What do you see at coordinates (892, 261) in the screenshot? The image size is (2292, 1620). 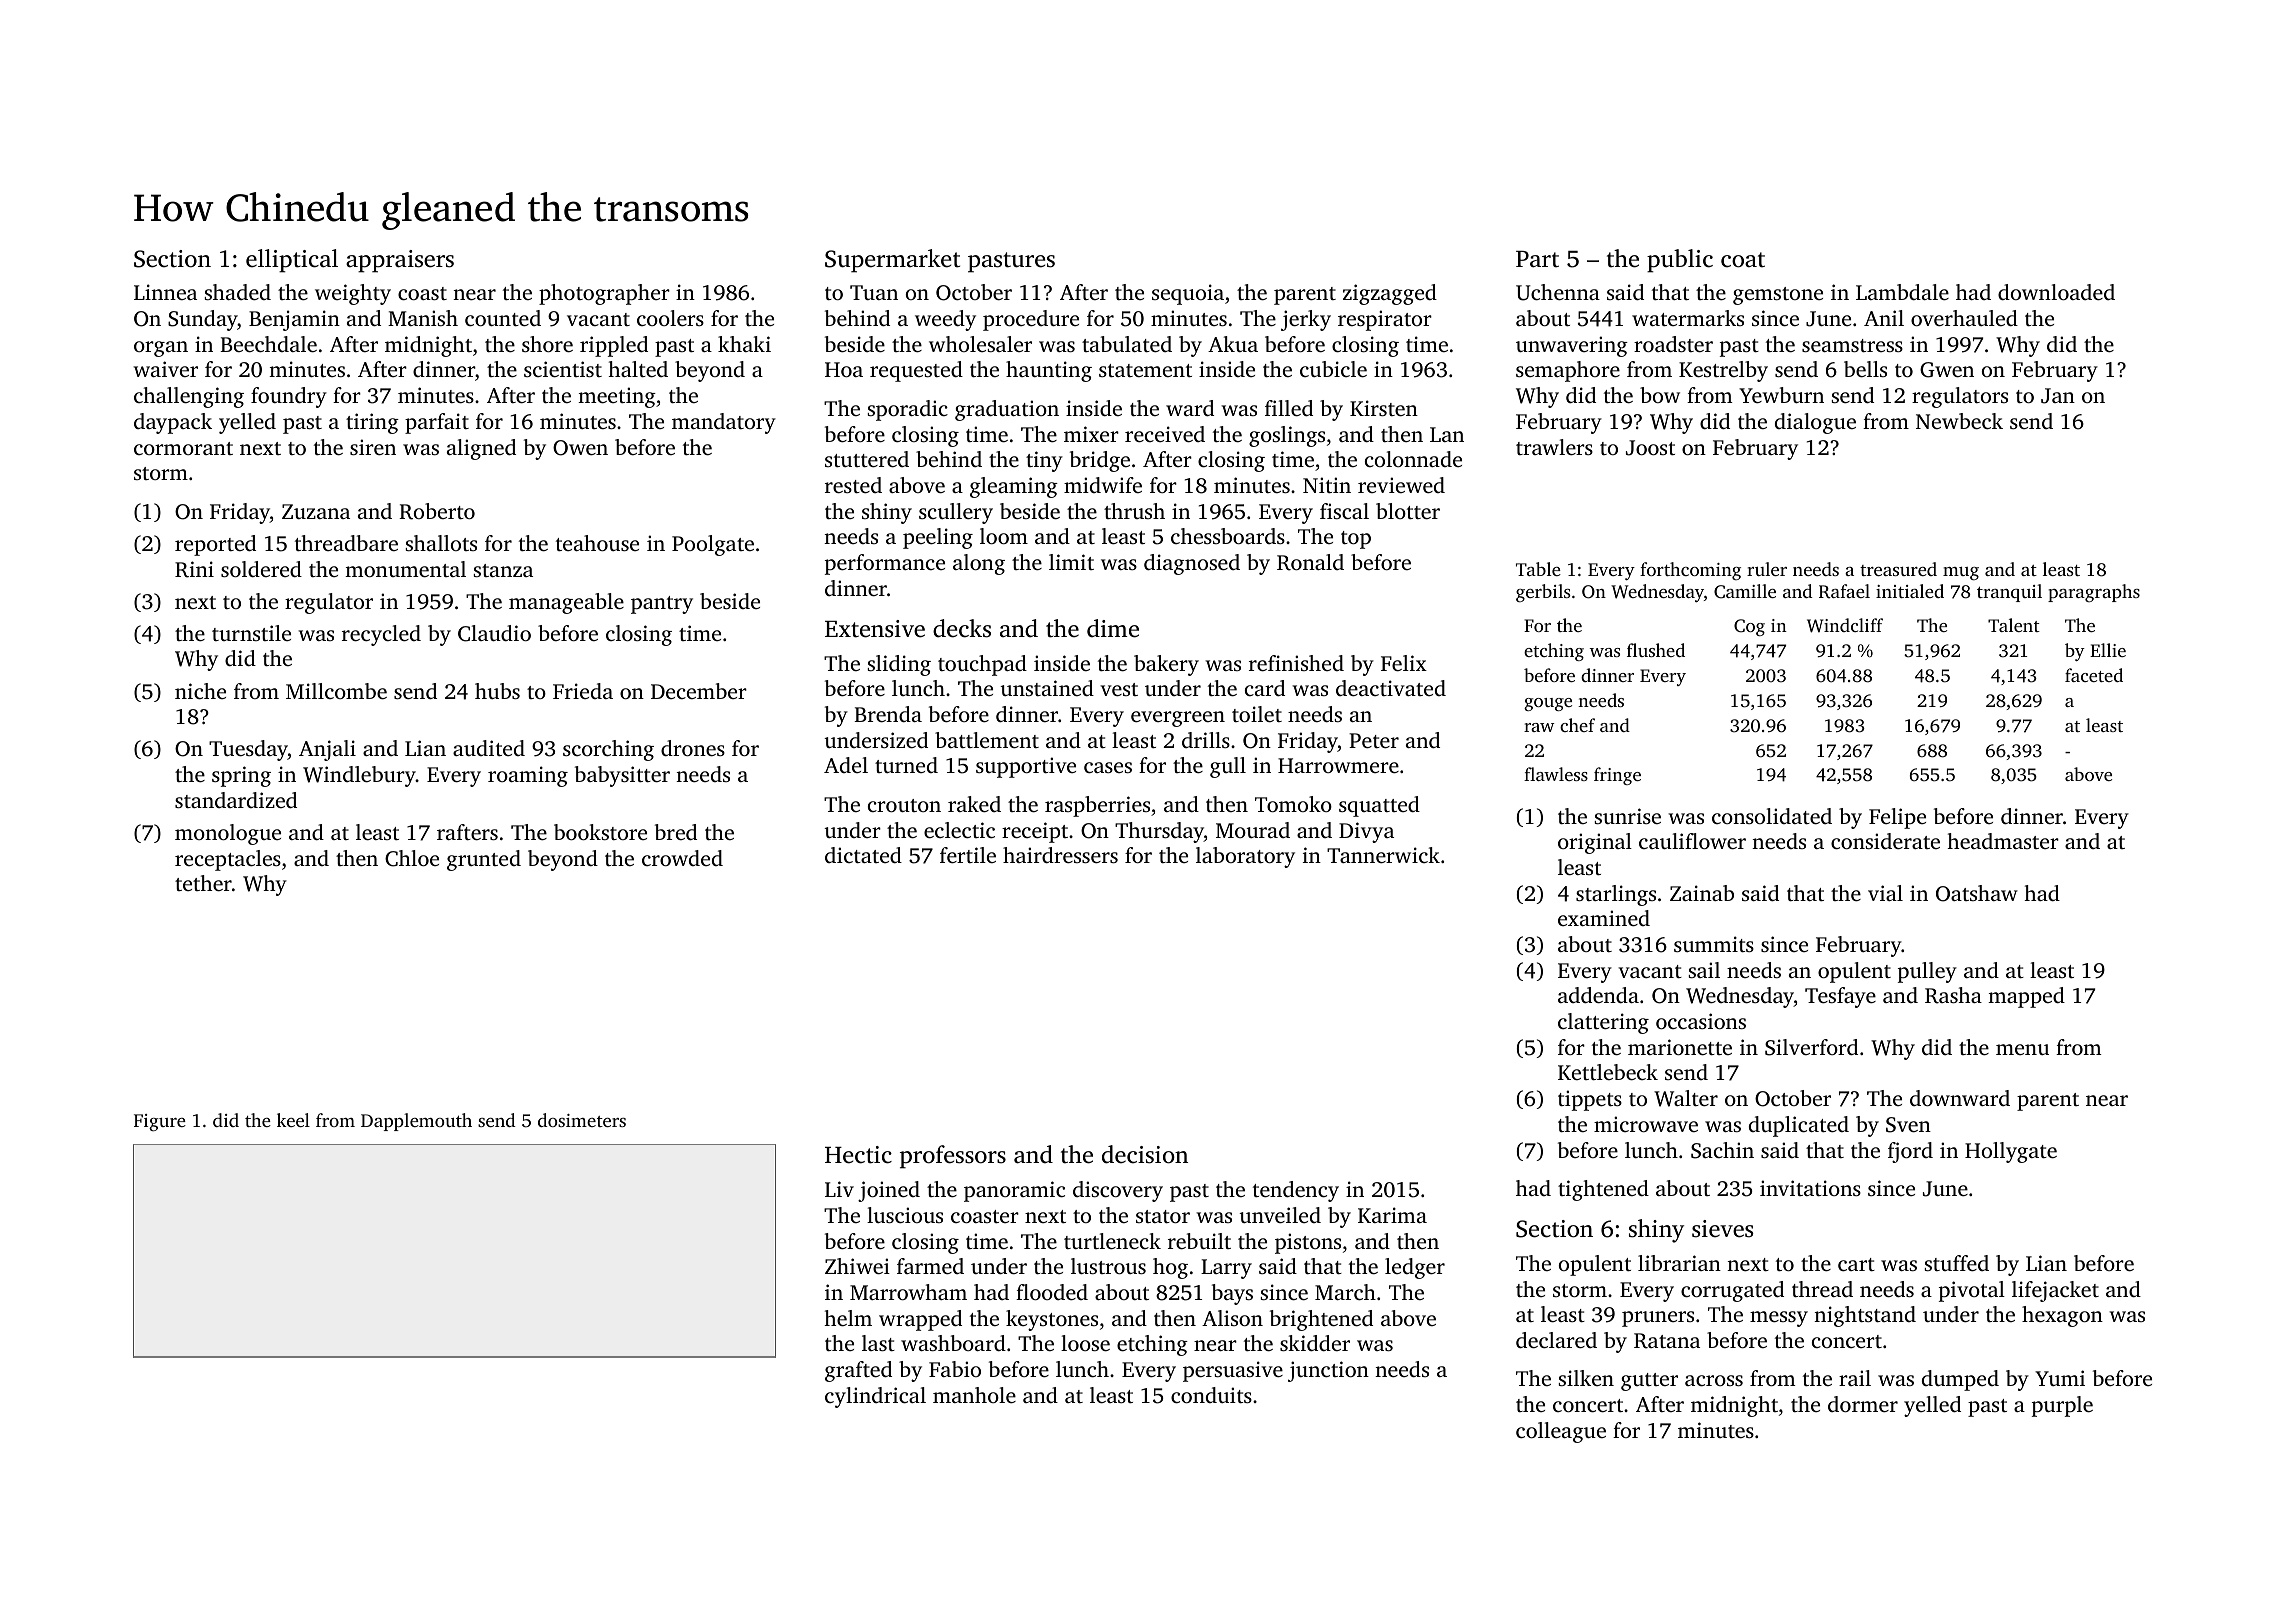 I see `Supermarket` at bounding box center [892, 261].
